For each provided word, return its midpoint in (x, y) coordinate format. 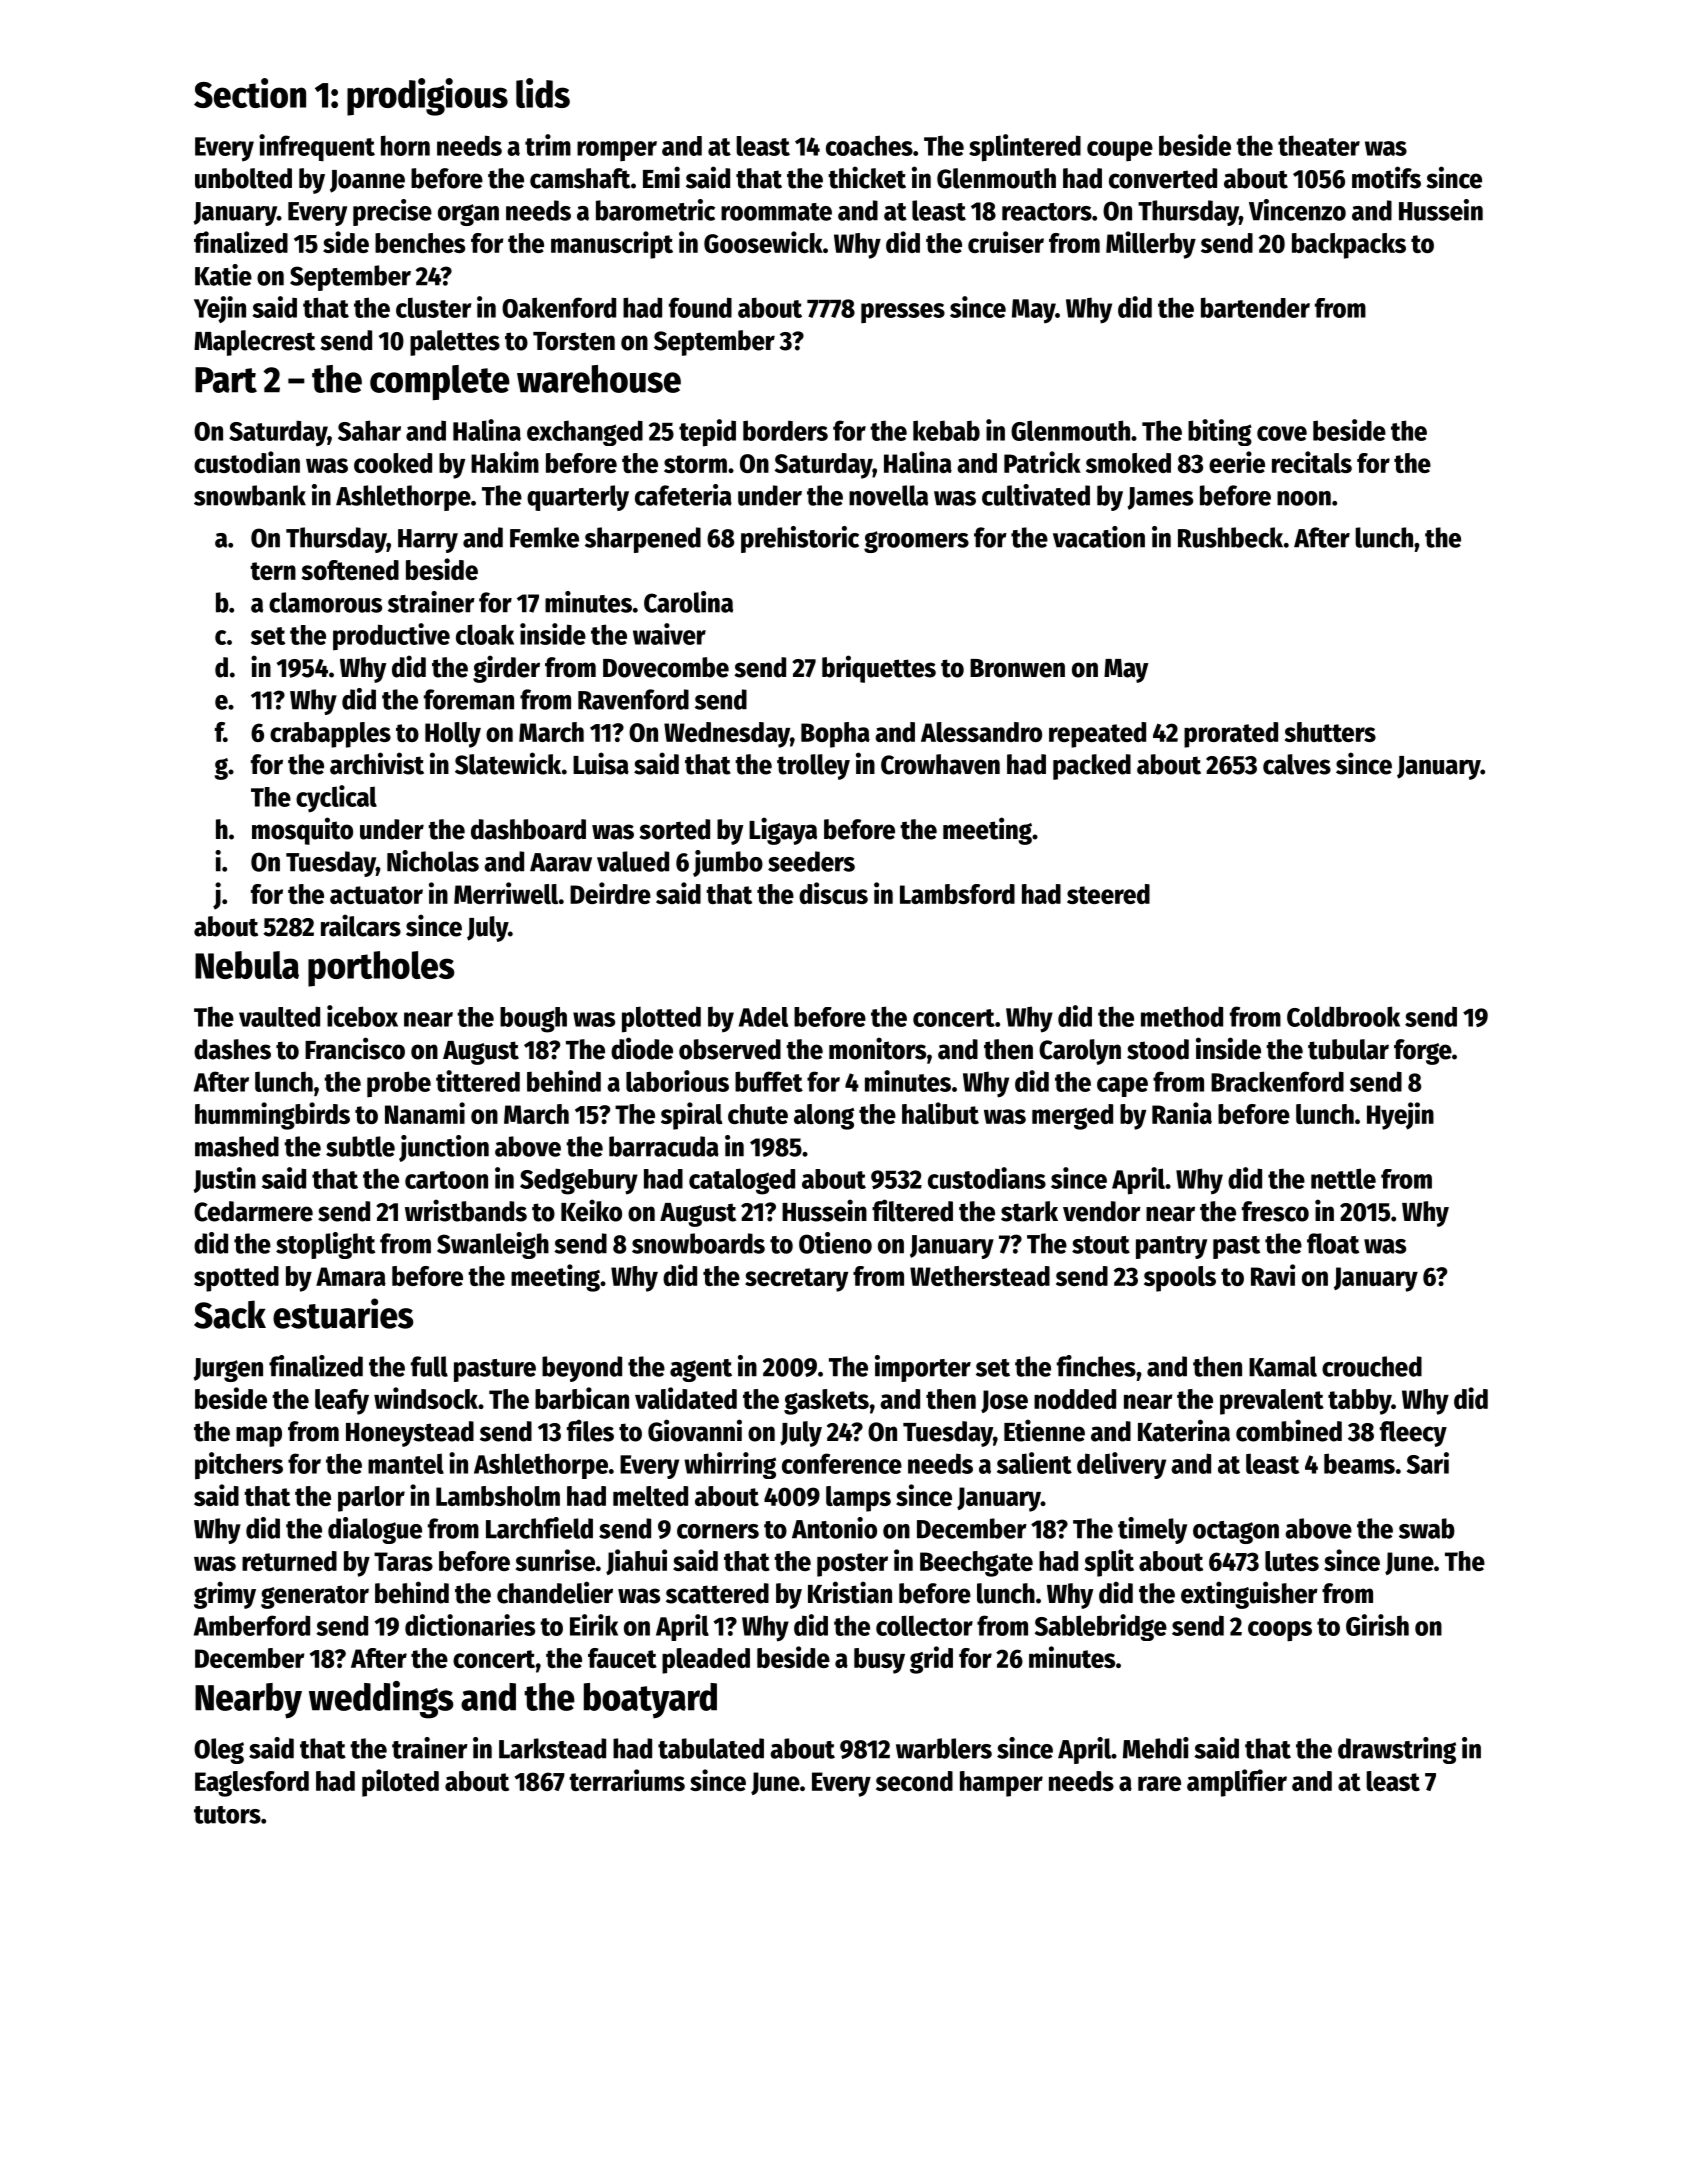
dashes (232, 1049)
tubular (1348, 1049)
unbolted (243, 178)
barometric (655, 210)
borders (785, 430)
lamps (858, 1499)
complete (440, 383)
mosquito (302, 831)
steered (1108, 894)
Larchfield (539, 1528)
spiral (692, 1116)
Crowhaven (940, 764)
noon (1304, 498)
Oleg (219, 1751)
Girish (1377, 1625)
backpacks (1349, 246)
